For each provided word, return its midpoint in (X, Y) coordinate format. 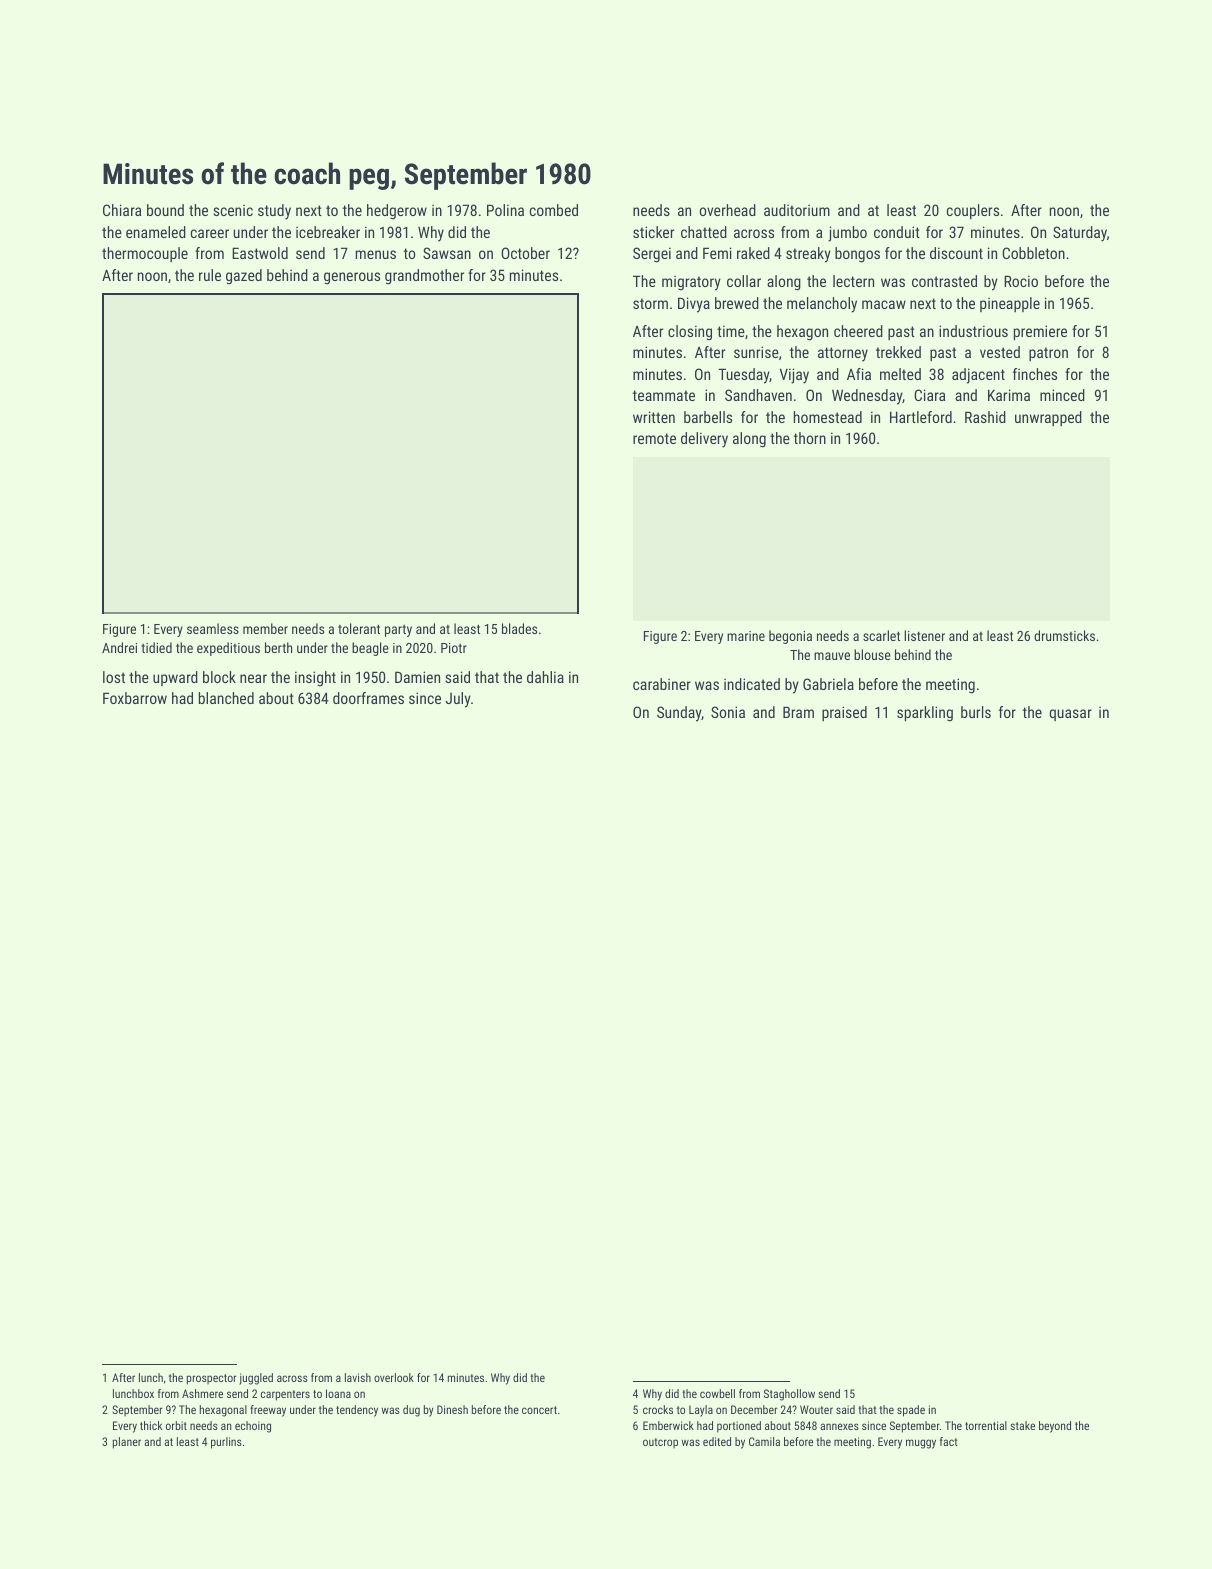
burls (976, 712)
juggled (256, 1379)
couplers (973, 211)
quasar (1070, 715)
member (265, 628)
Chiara (122, 210)
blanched (226, 698)
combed (554, 210)
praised (844, 713)
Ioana (338, 1393)
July (458, 700)
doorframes (368, 698)
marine (746, 636)
